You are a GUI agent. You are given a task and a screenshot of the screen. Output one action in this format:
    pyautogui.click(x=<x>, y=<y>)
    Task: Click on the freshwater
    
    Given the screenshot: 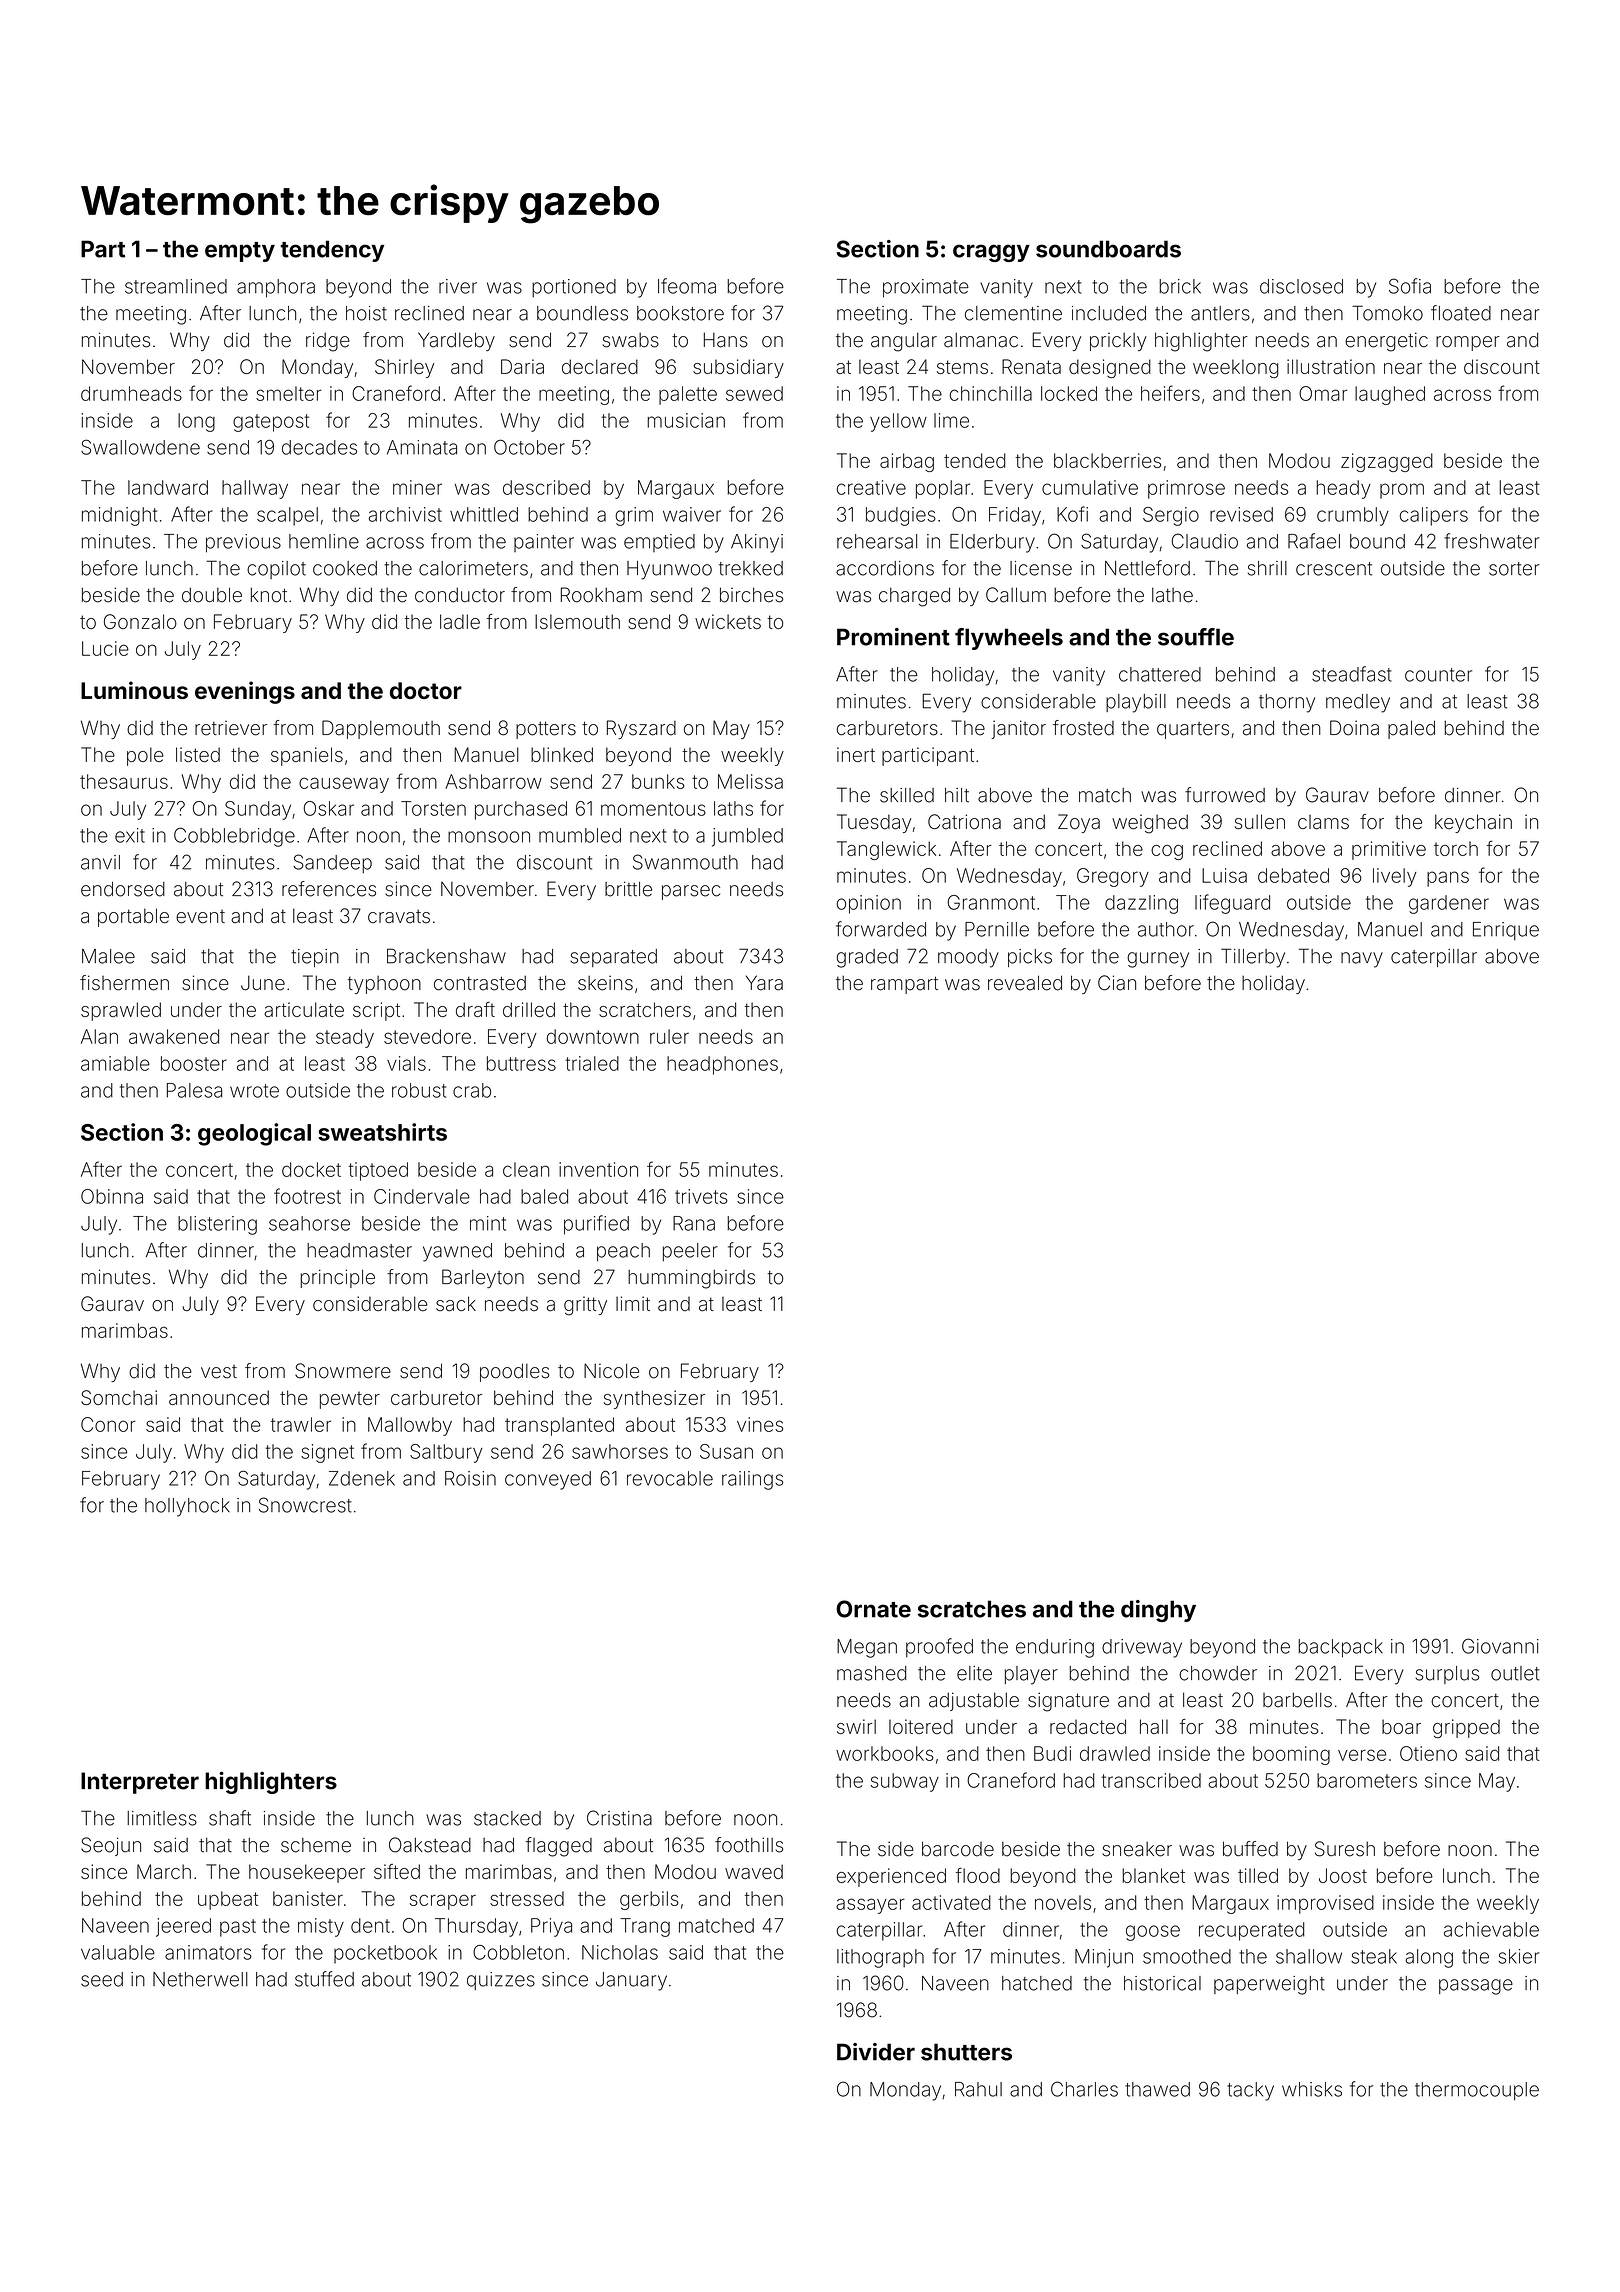 What is the action you would take?
    pyautogui.click(x=1491, y=541)
